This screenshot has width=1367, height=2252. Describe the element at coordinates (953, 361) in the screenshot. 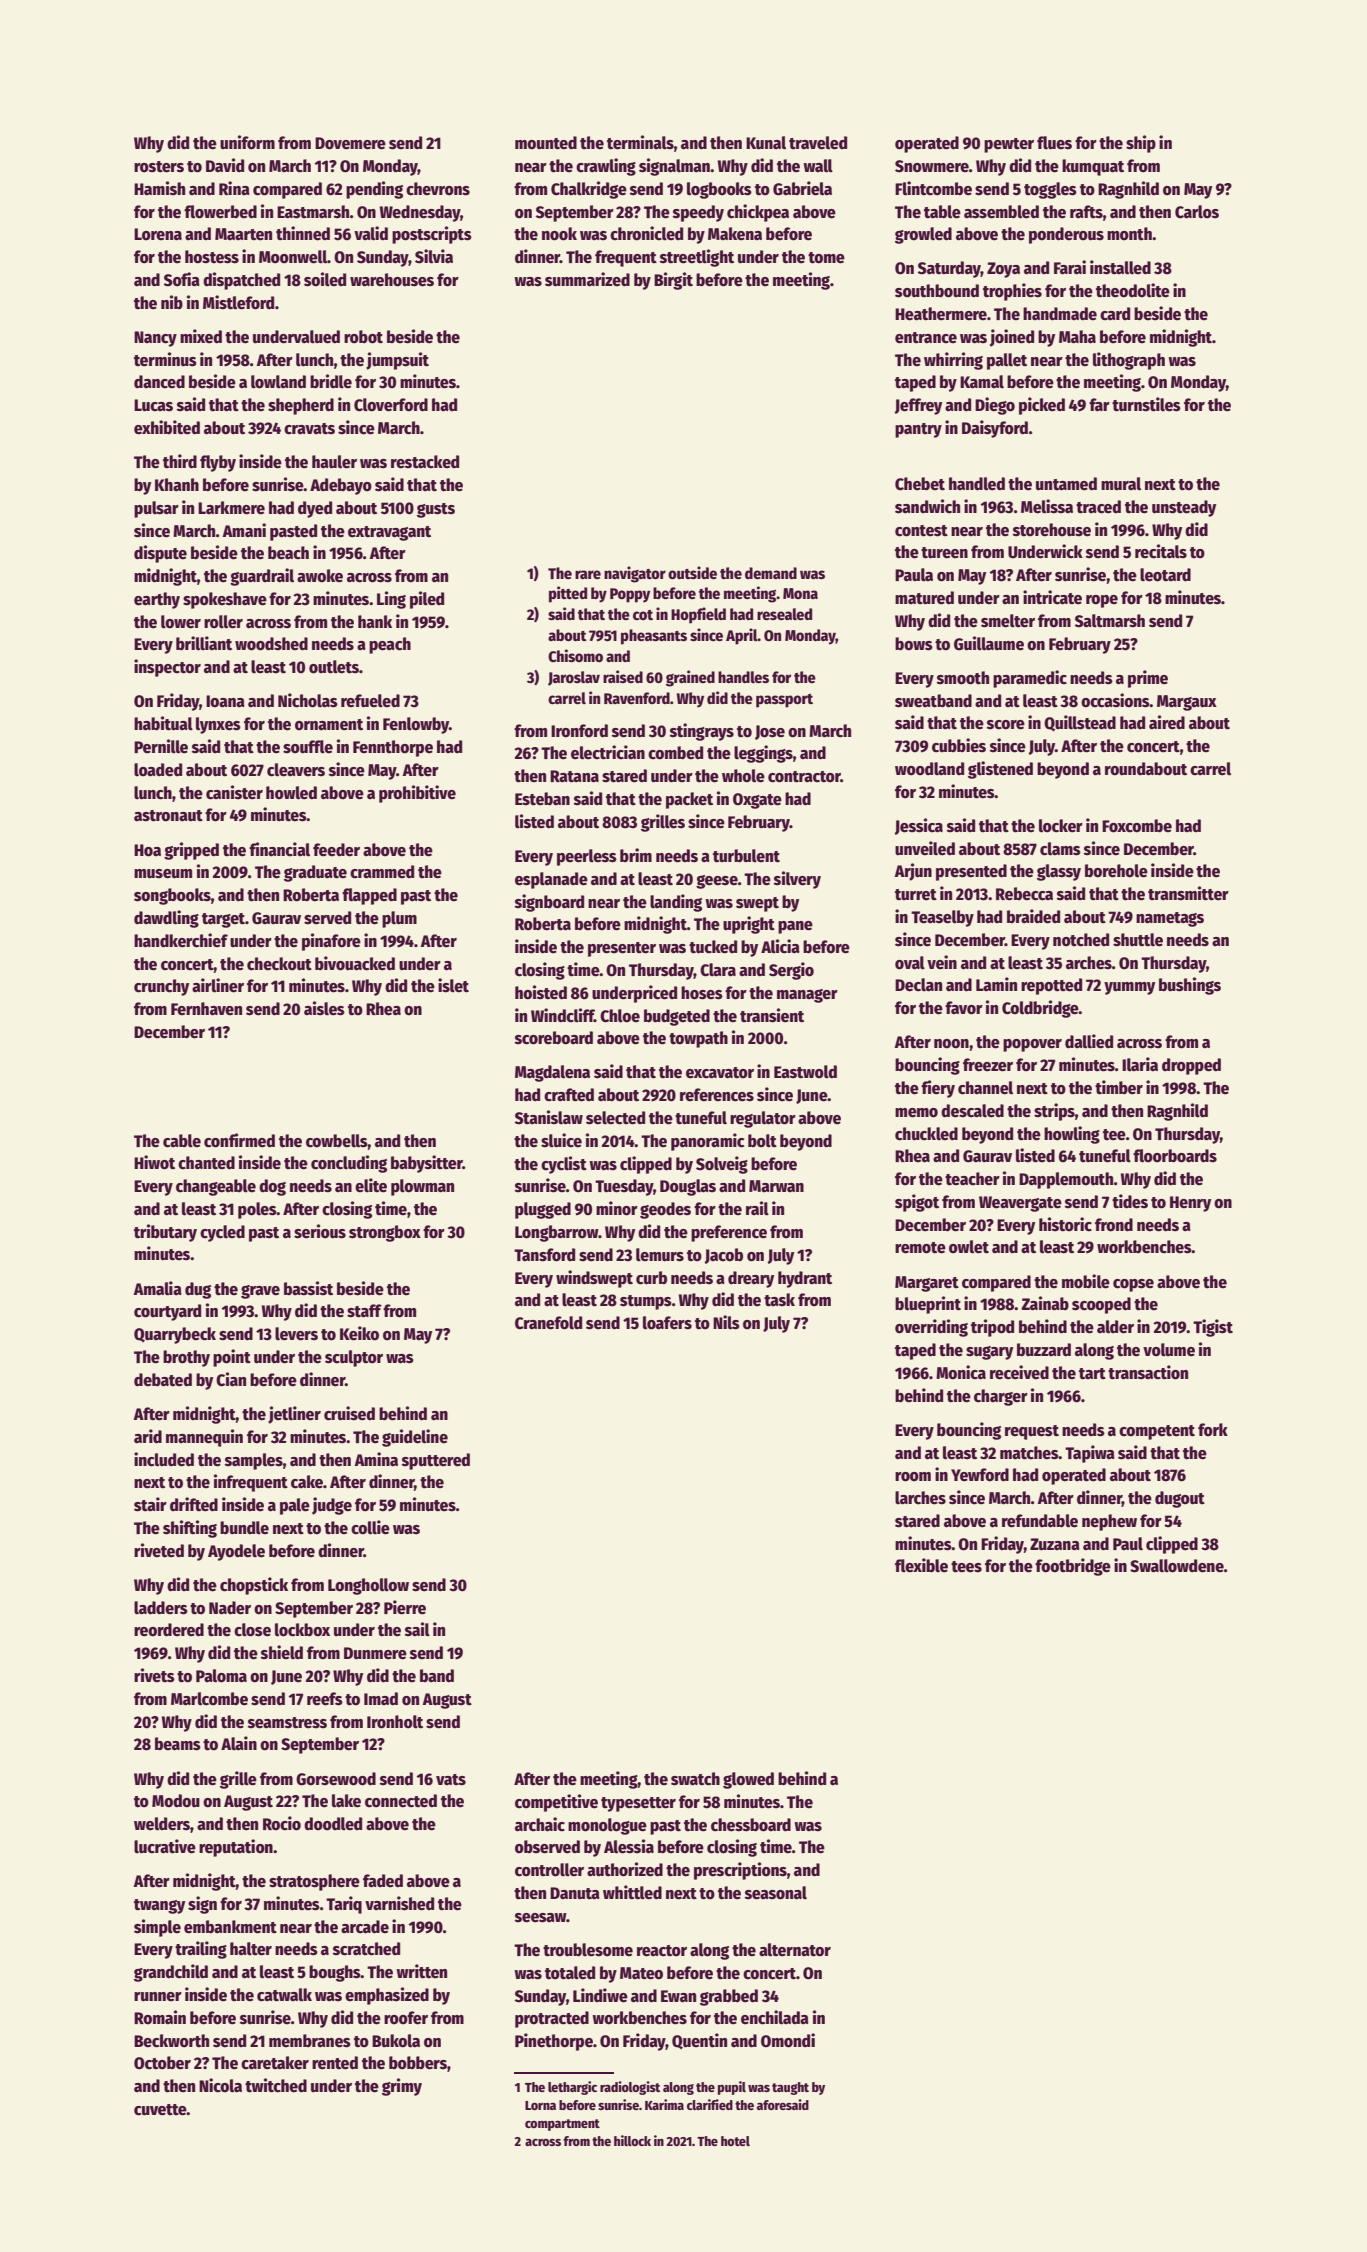

I see `whirring` at that location.
